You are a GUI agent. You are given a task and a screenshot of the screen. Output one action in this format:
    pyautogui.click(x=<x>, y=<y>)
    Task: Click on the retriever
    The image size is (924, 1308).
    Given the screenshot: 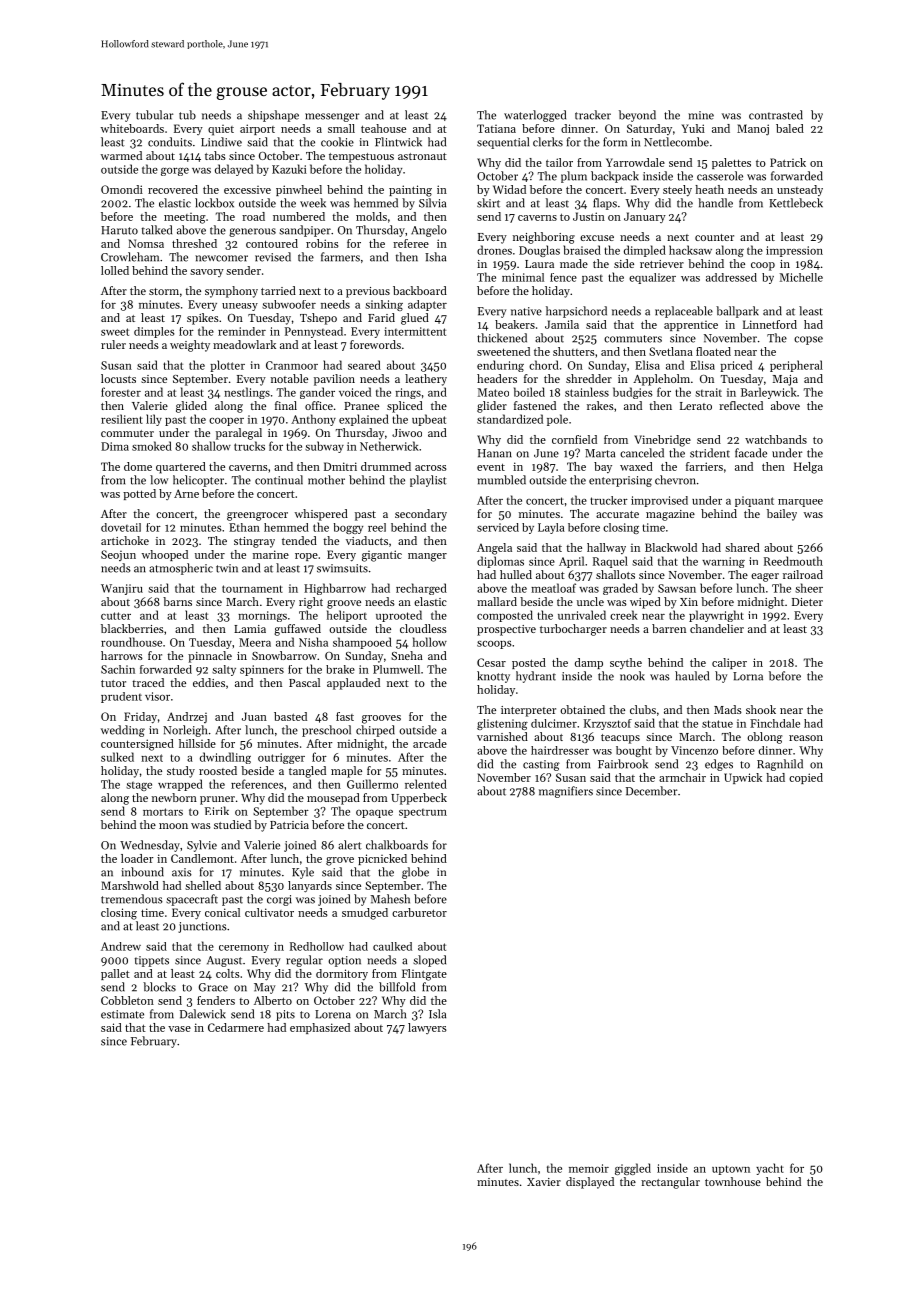 What is the action you would take?
    pyautogui.click(x=662, y=264)
